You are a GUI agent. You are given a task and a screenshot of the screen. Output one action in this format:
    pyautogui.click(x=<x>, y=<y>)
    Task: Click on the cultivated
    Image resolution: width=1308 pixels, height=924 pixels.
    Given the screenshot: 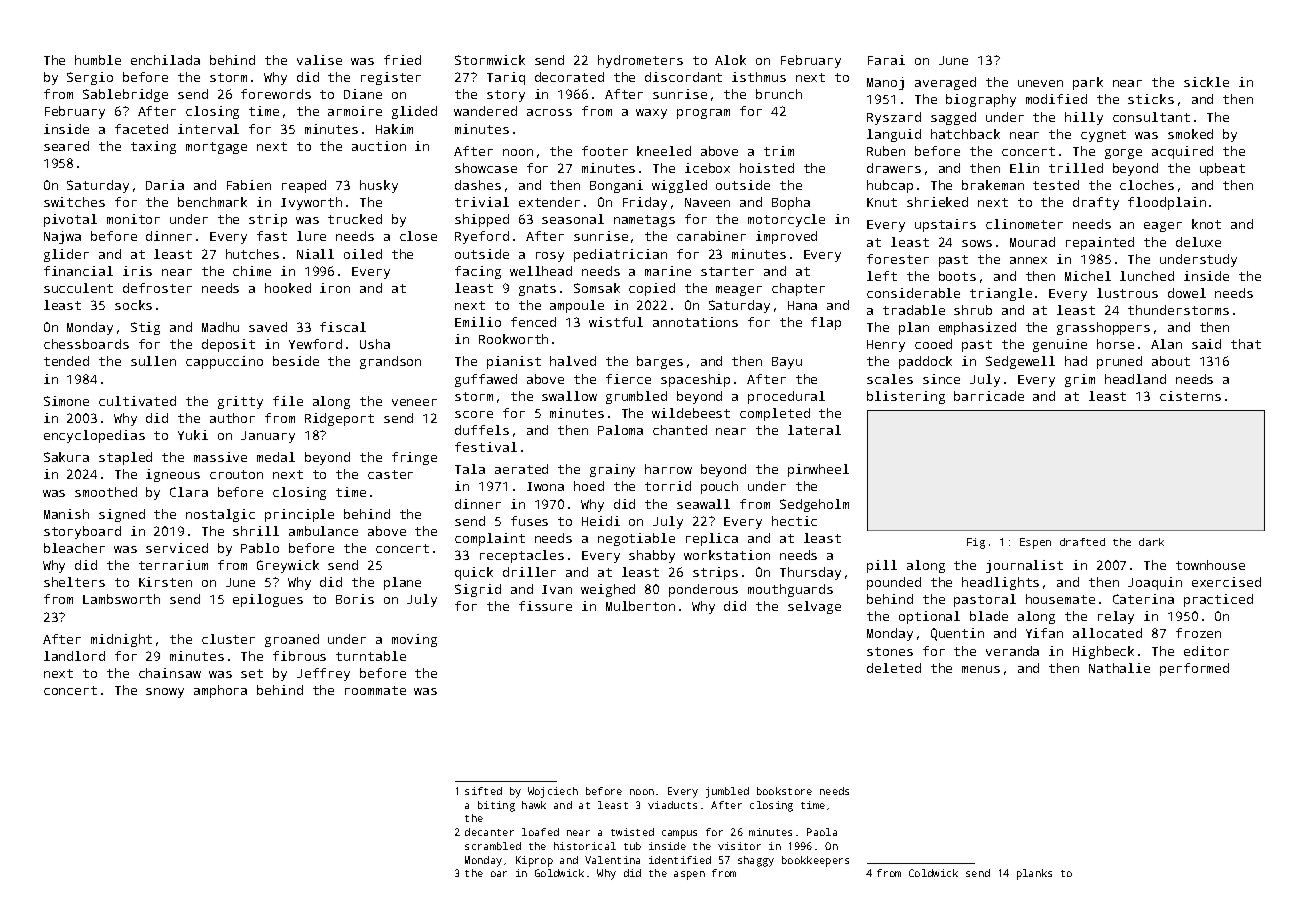 What is the action you would take?
    pyautogui.click(x=137, y=401)
